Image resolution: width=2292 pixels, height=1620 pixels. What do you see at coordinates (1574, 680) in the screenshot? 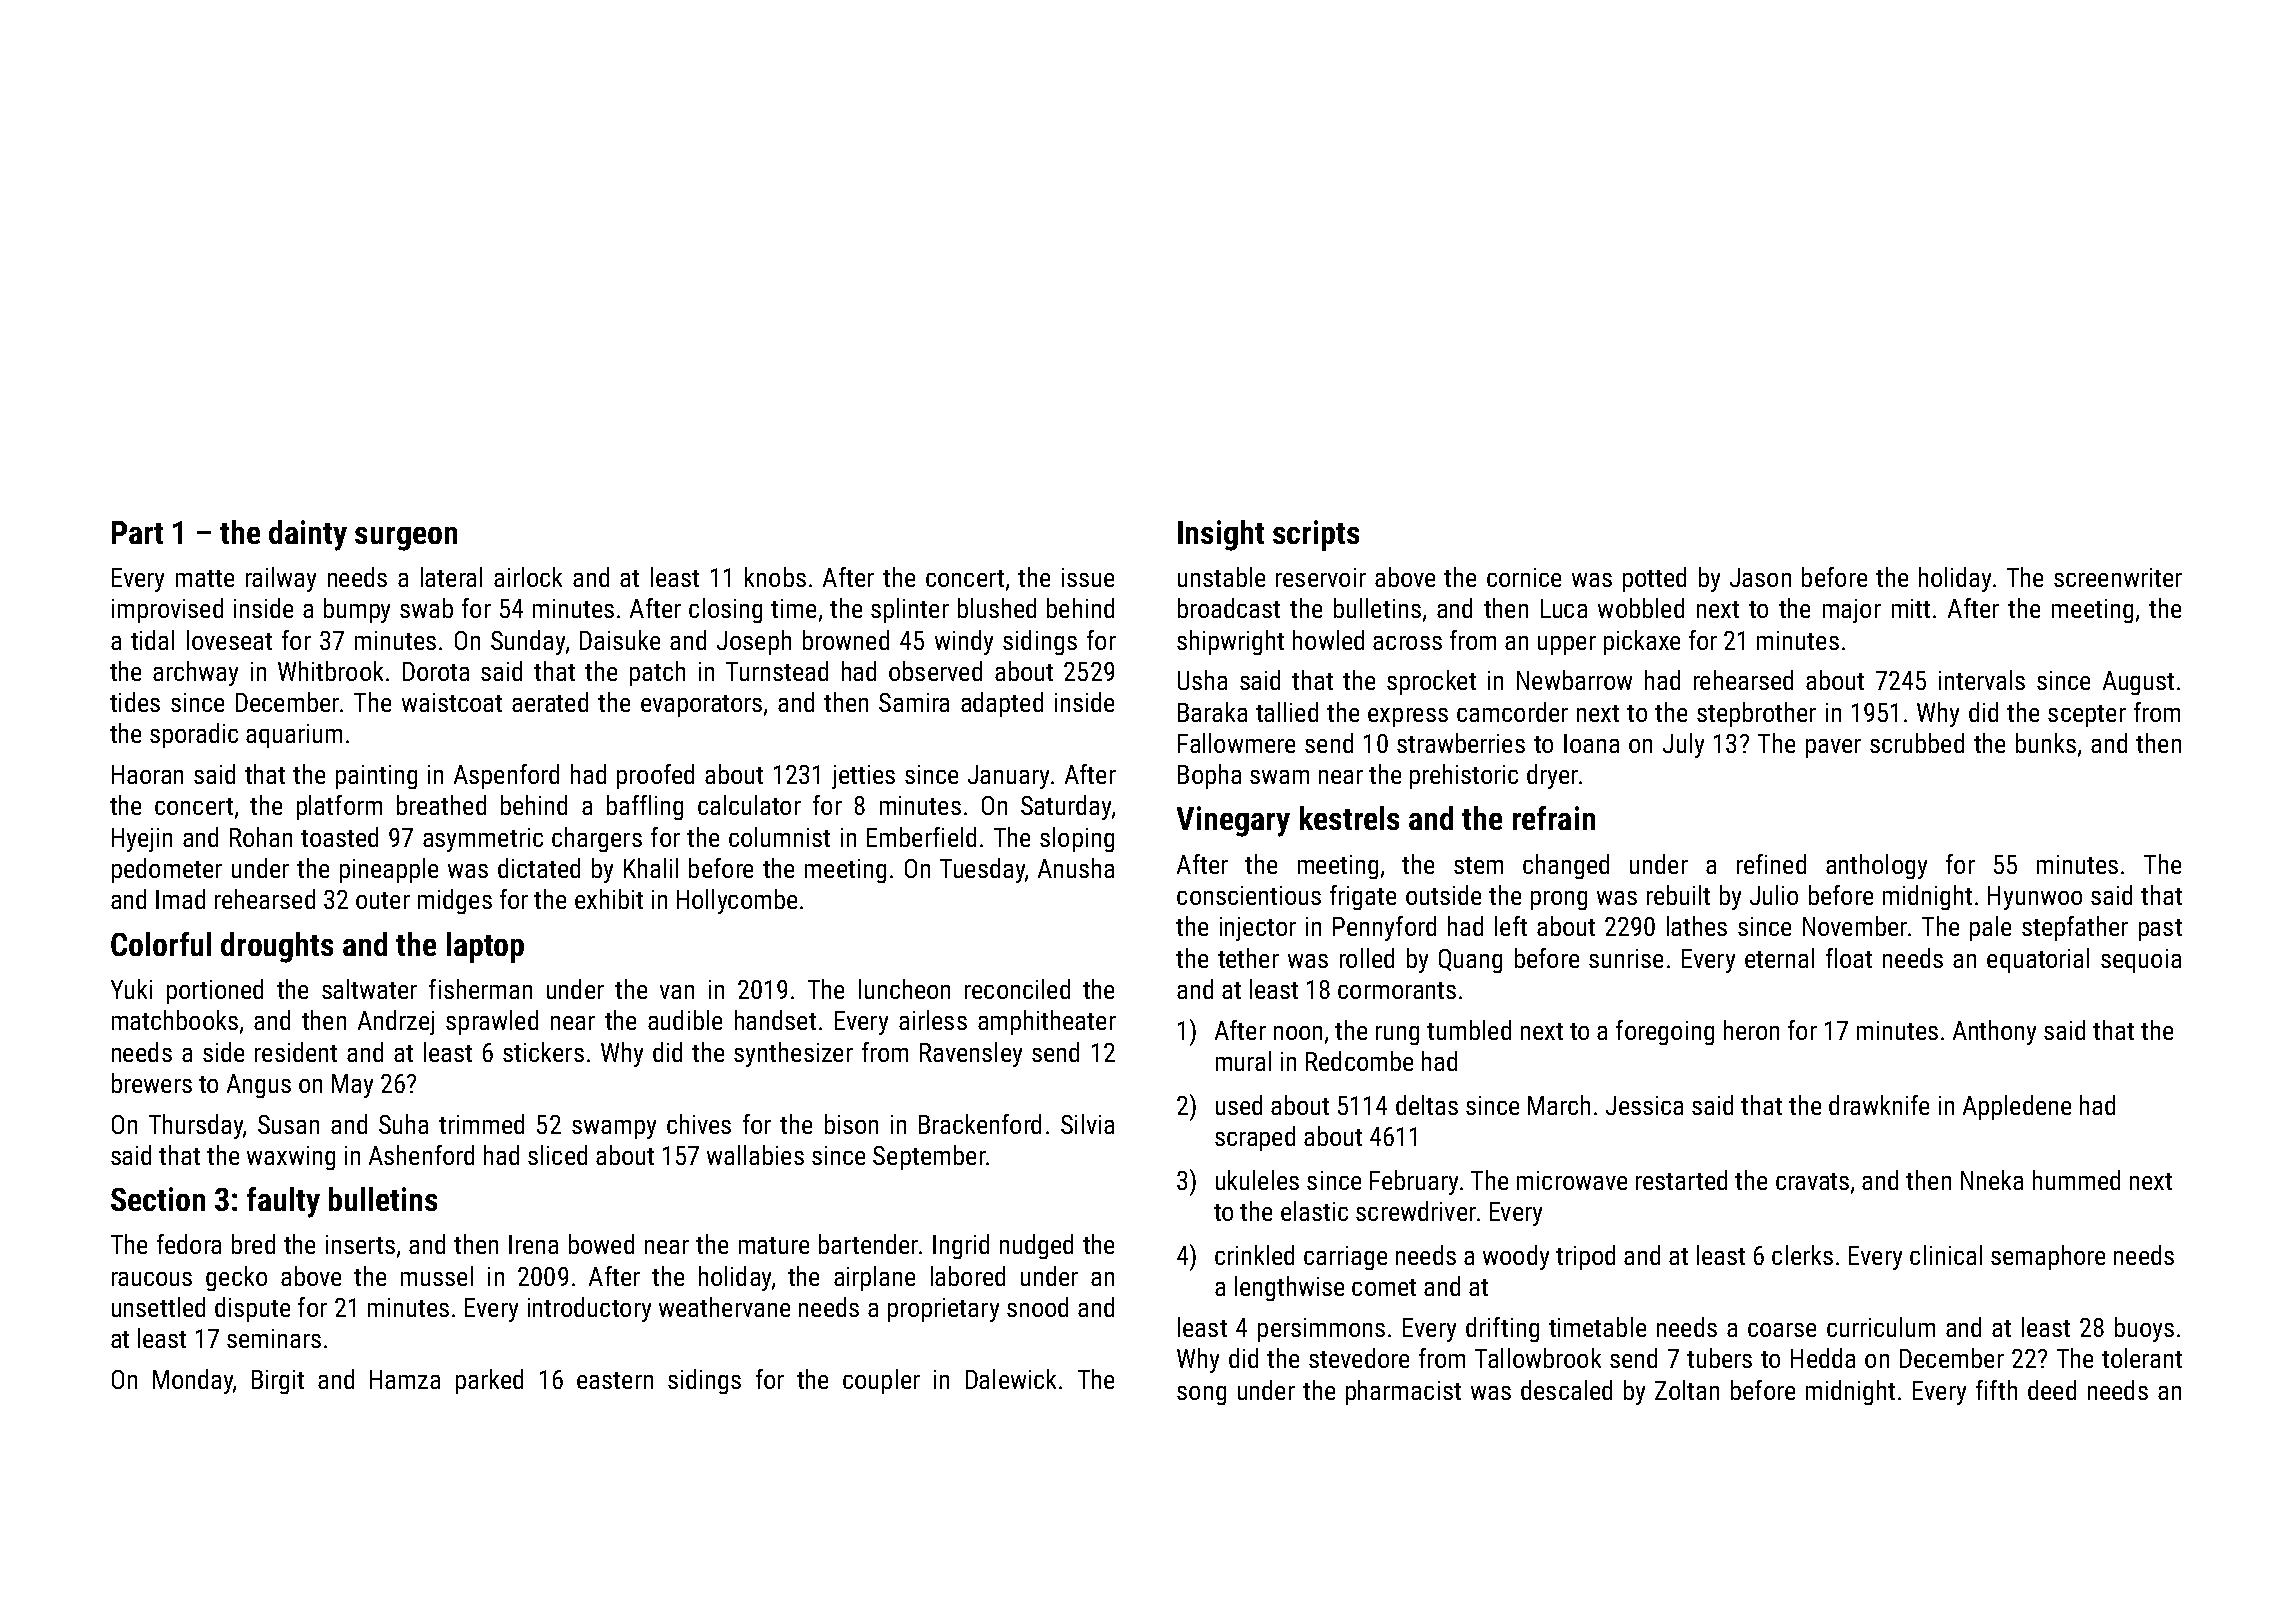
I see `Newbarrow` at bounding box center [1574, 680].
